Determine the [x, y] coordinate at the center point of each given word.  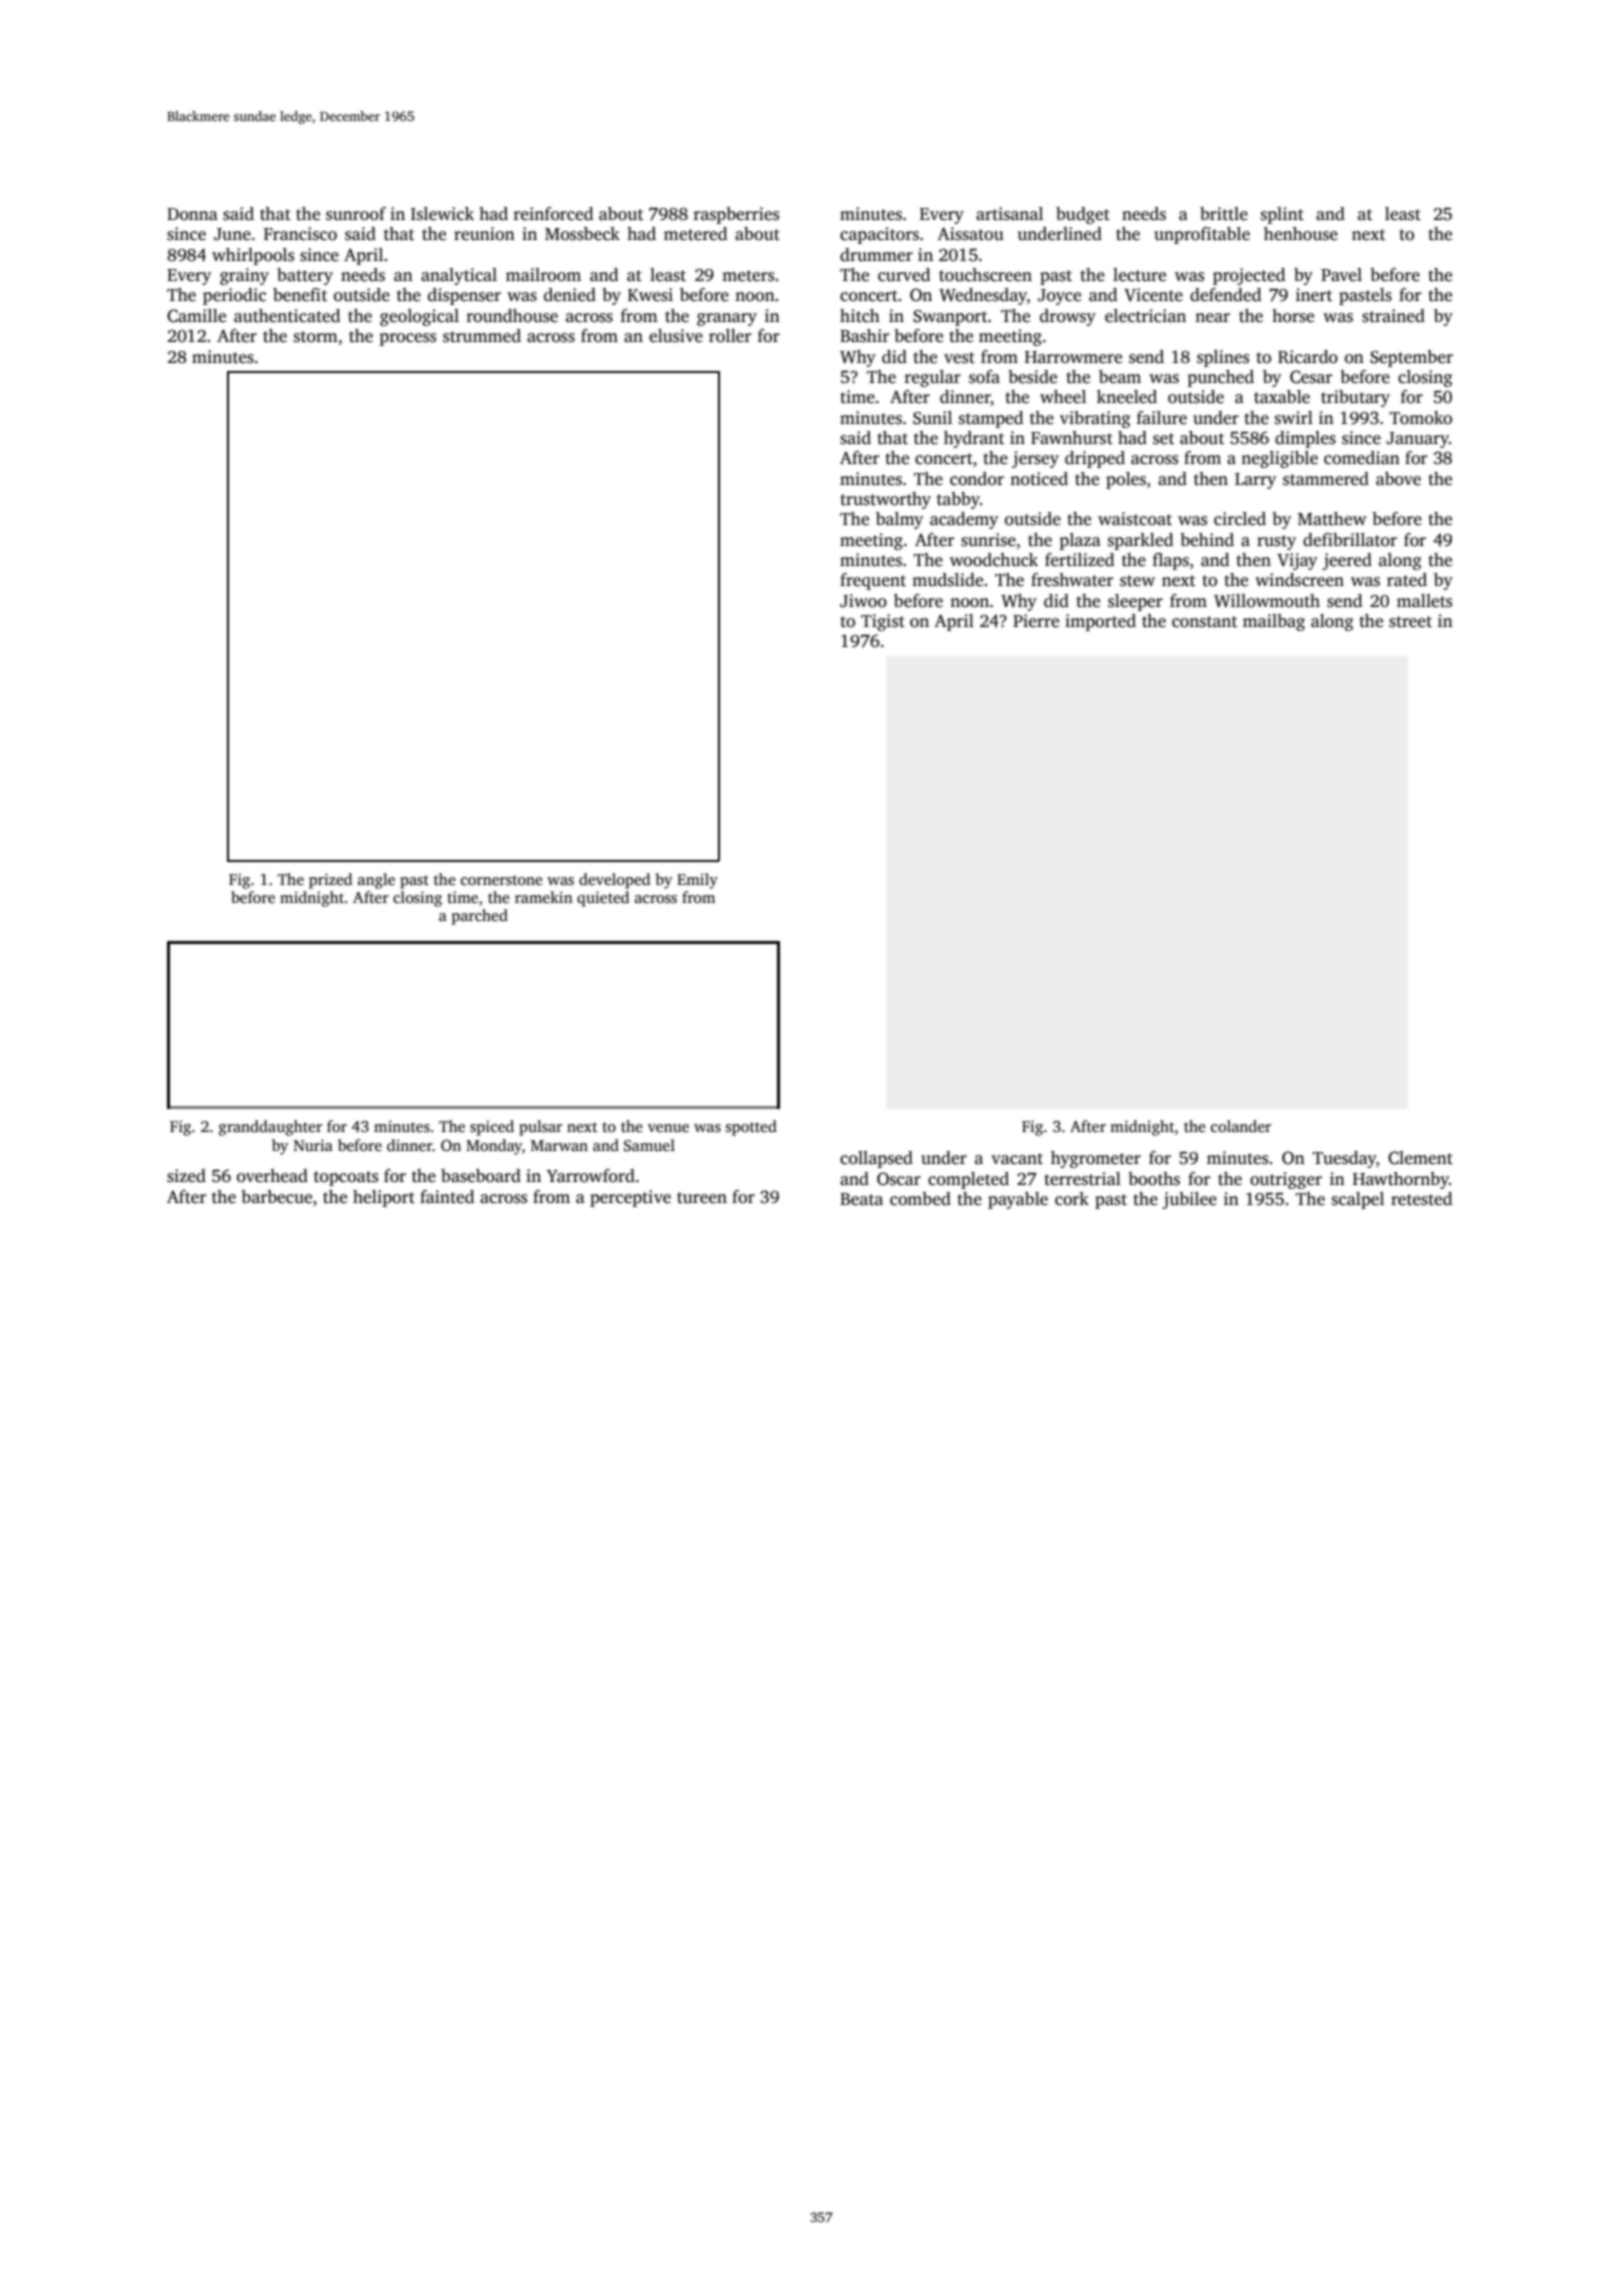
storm [316, 337]
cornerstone [502, 880]
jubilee [1189, 1200]
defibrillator [1350, 540]
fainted [447, 1197]
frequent [873, 581]
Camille [196, 316]
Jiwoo [863, 601]
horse [1293, 316]
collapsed [876, 1159]
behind [1207, 540]
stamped [991, 419]
